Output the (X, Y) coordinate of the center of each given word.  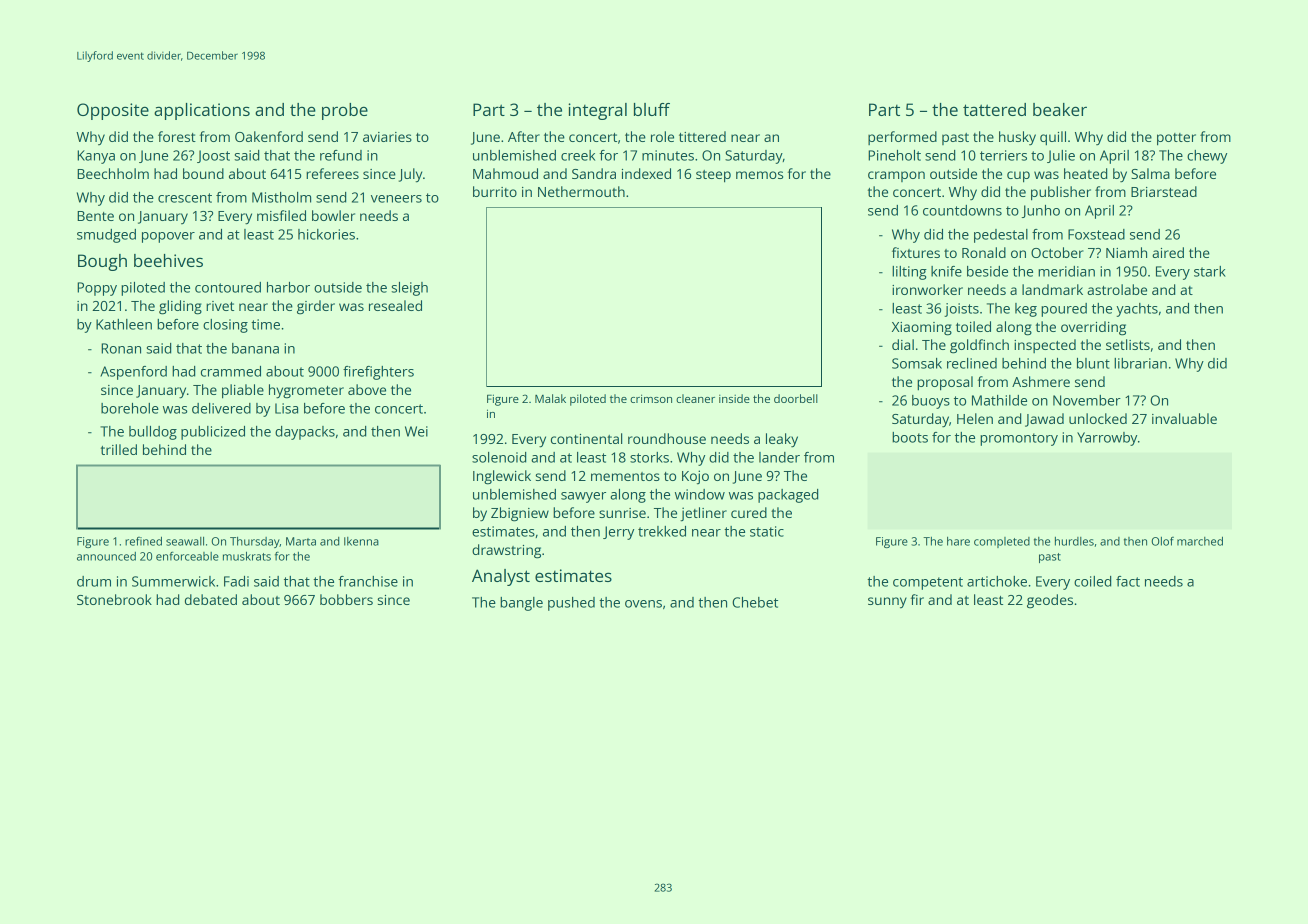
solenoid (499, 457)
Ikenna (361, 541)
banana (255, 348)
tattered (994, 109)
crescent (185, 198)
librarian (1140, 363)
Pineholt (894, 155)
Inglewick (502, 477)
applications (202, 111)
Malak (550, 398)
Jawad (1044, 420)
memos (759, 175)
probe (345, 111)
